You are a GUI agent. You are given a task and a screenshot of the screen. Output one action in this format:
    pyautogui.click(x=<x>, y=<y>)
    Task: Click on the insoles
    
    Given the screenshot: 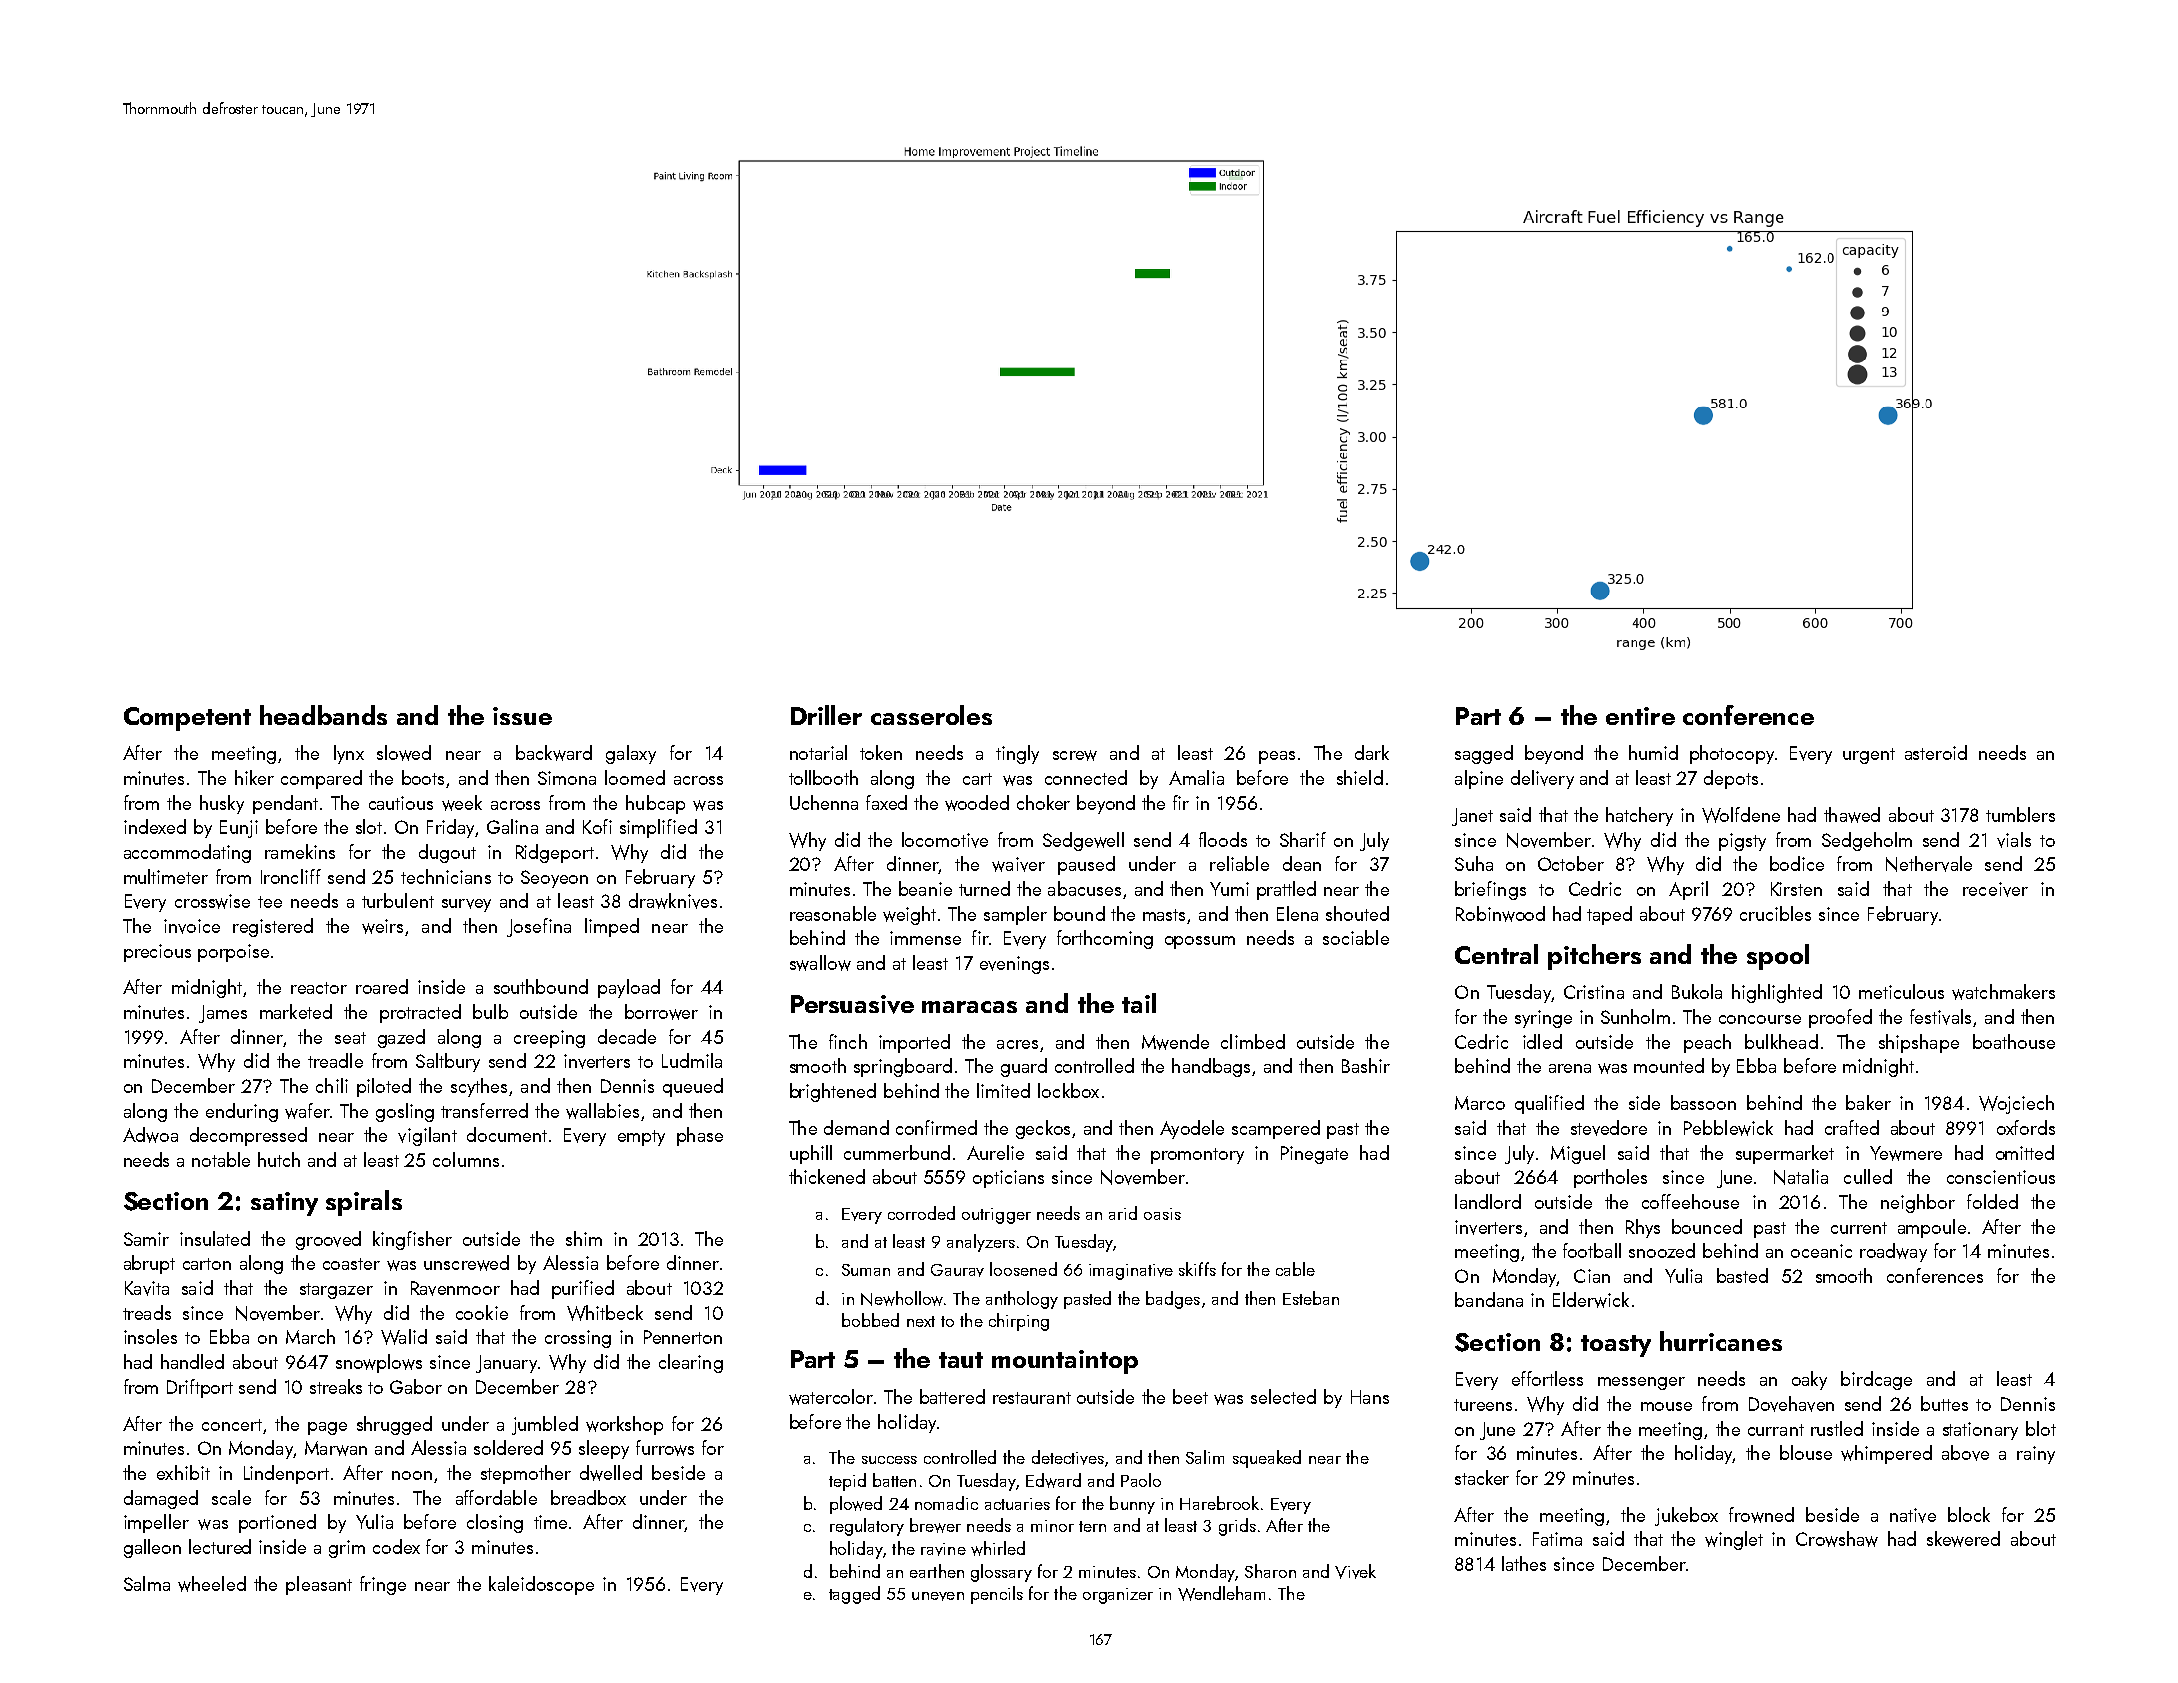 What is the action you would take?
    pyautogui.click(x=150, y=1336)
